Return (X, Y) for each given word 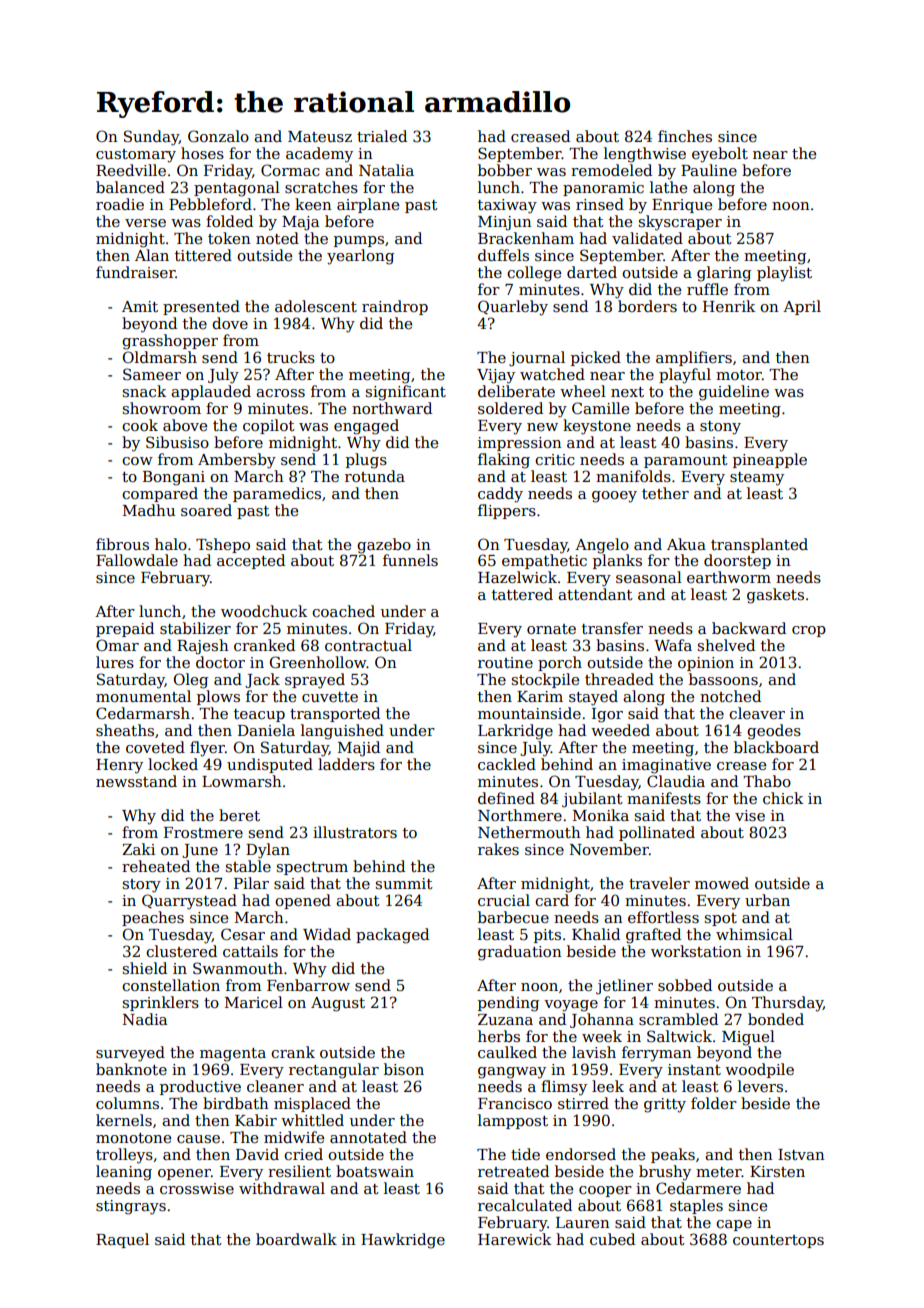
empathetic (544, 561)
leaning (124, 1173)
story (142, 886)
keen (313, 204)
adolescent (316, 306)
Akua (686, 544)
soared (206, 510)
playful (685, 376)
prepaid (125, 629)
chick (783, 798)
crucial (504, 900)
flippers (507, 511)
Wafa (673, 645)
